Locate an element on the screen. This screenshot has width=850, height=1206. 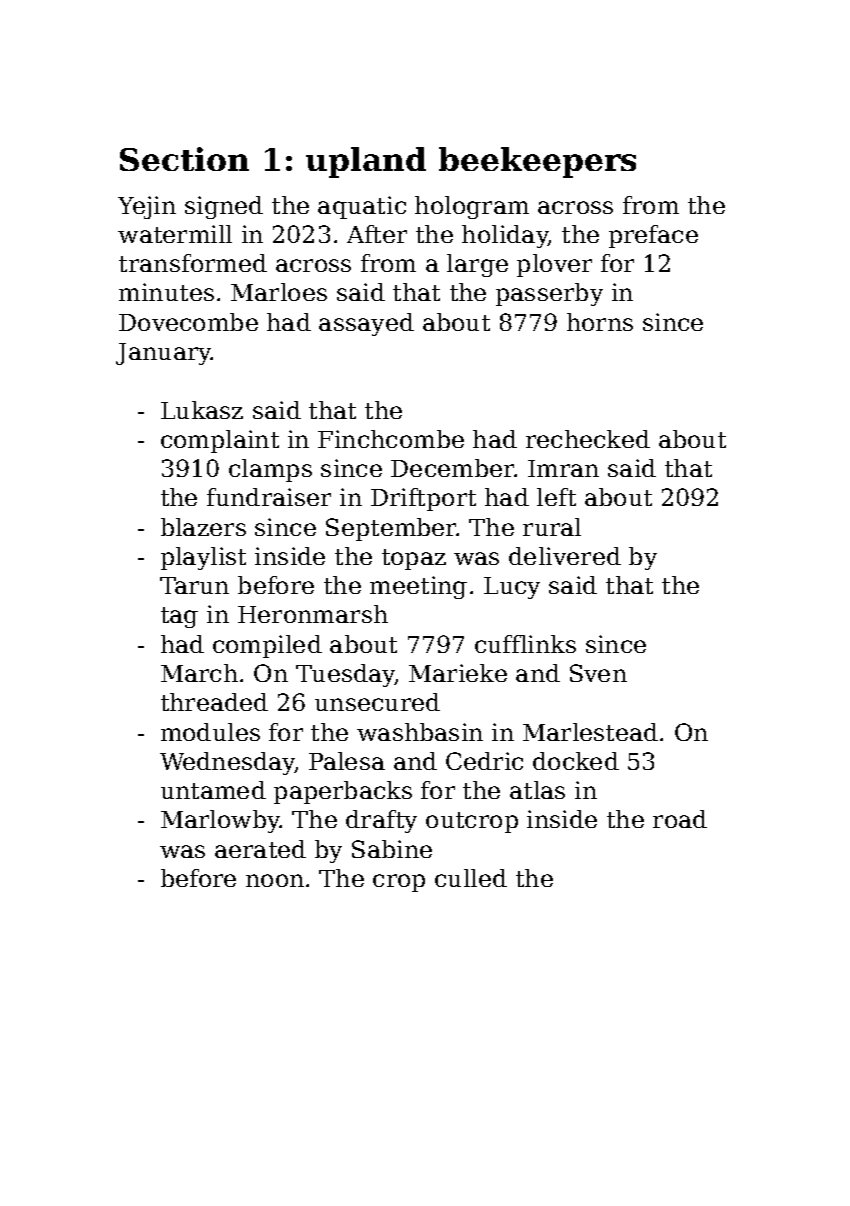
culled is located at coordinates (471, 878).
